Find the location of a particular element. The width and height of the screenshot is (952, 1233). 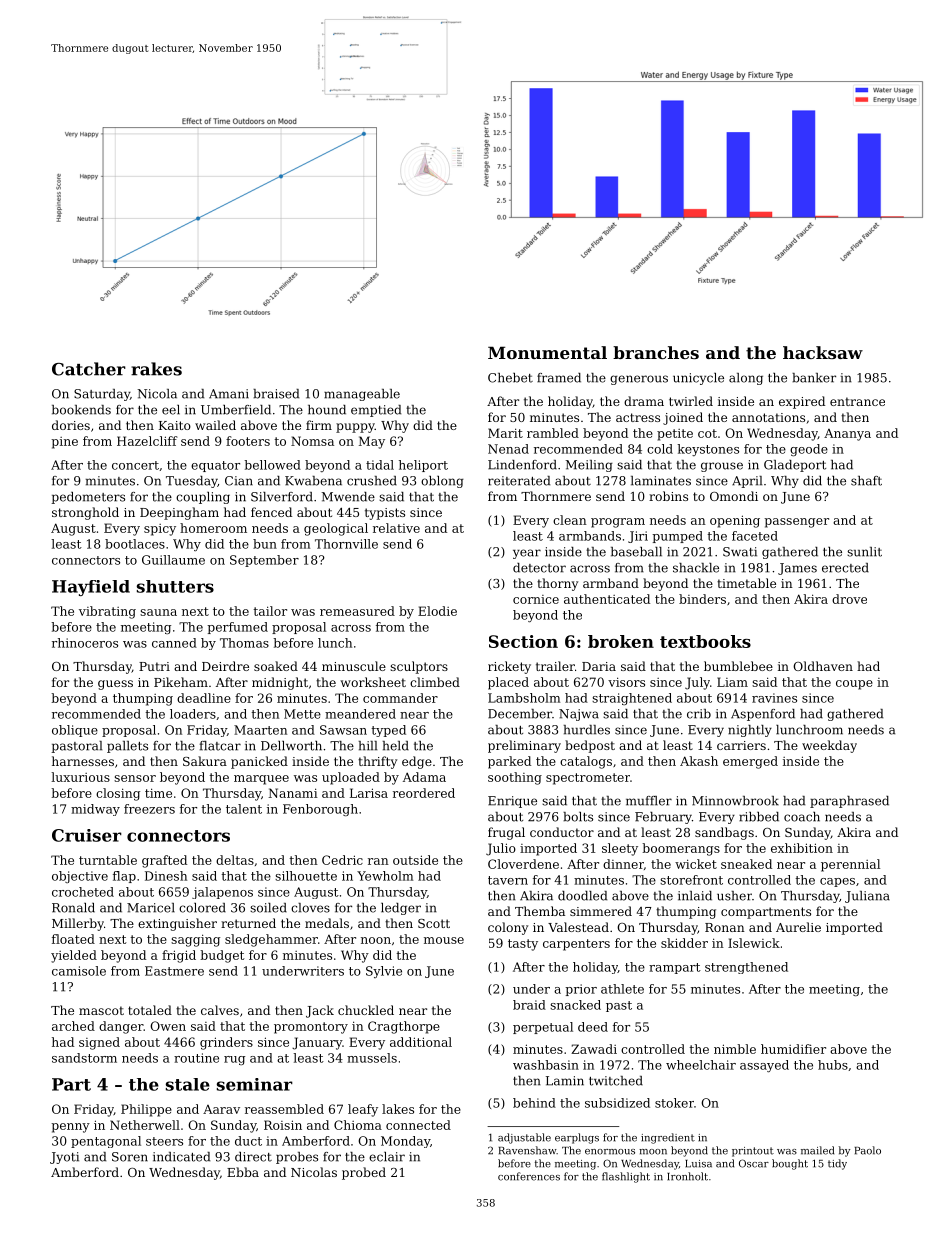

thrifty is located at coordinates (377, 762).
